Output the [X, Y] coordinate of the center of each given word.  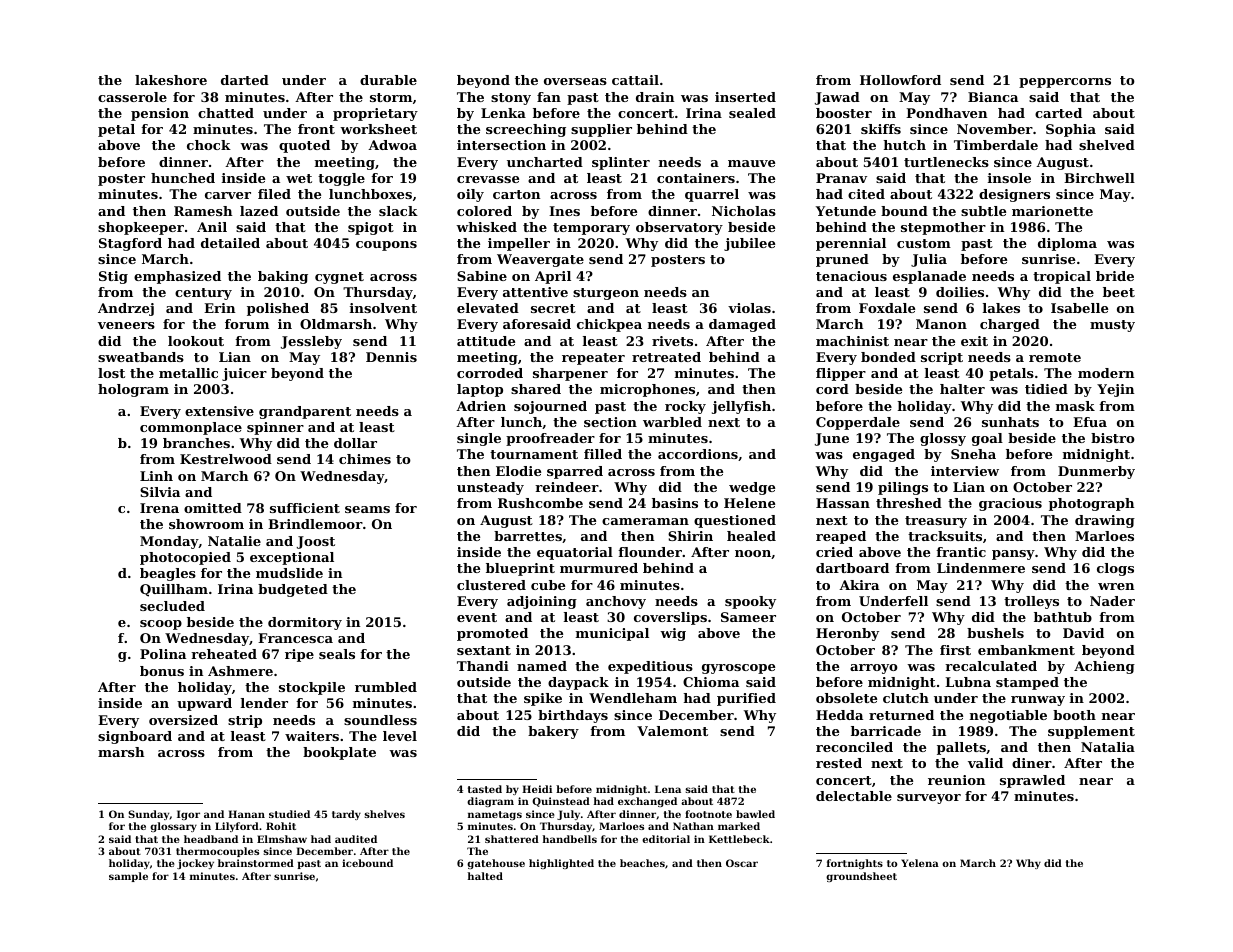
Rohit [281, 826]
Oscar [742, 863]
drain [655, 97]
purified [746, 699]
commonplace [191, 428]
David [1083, 633]
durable [388, 80]
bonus [162, 671]
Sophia [1071, 130]
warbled [672, 422]
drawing [1105, 521]
